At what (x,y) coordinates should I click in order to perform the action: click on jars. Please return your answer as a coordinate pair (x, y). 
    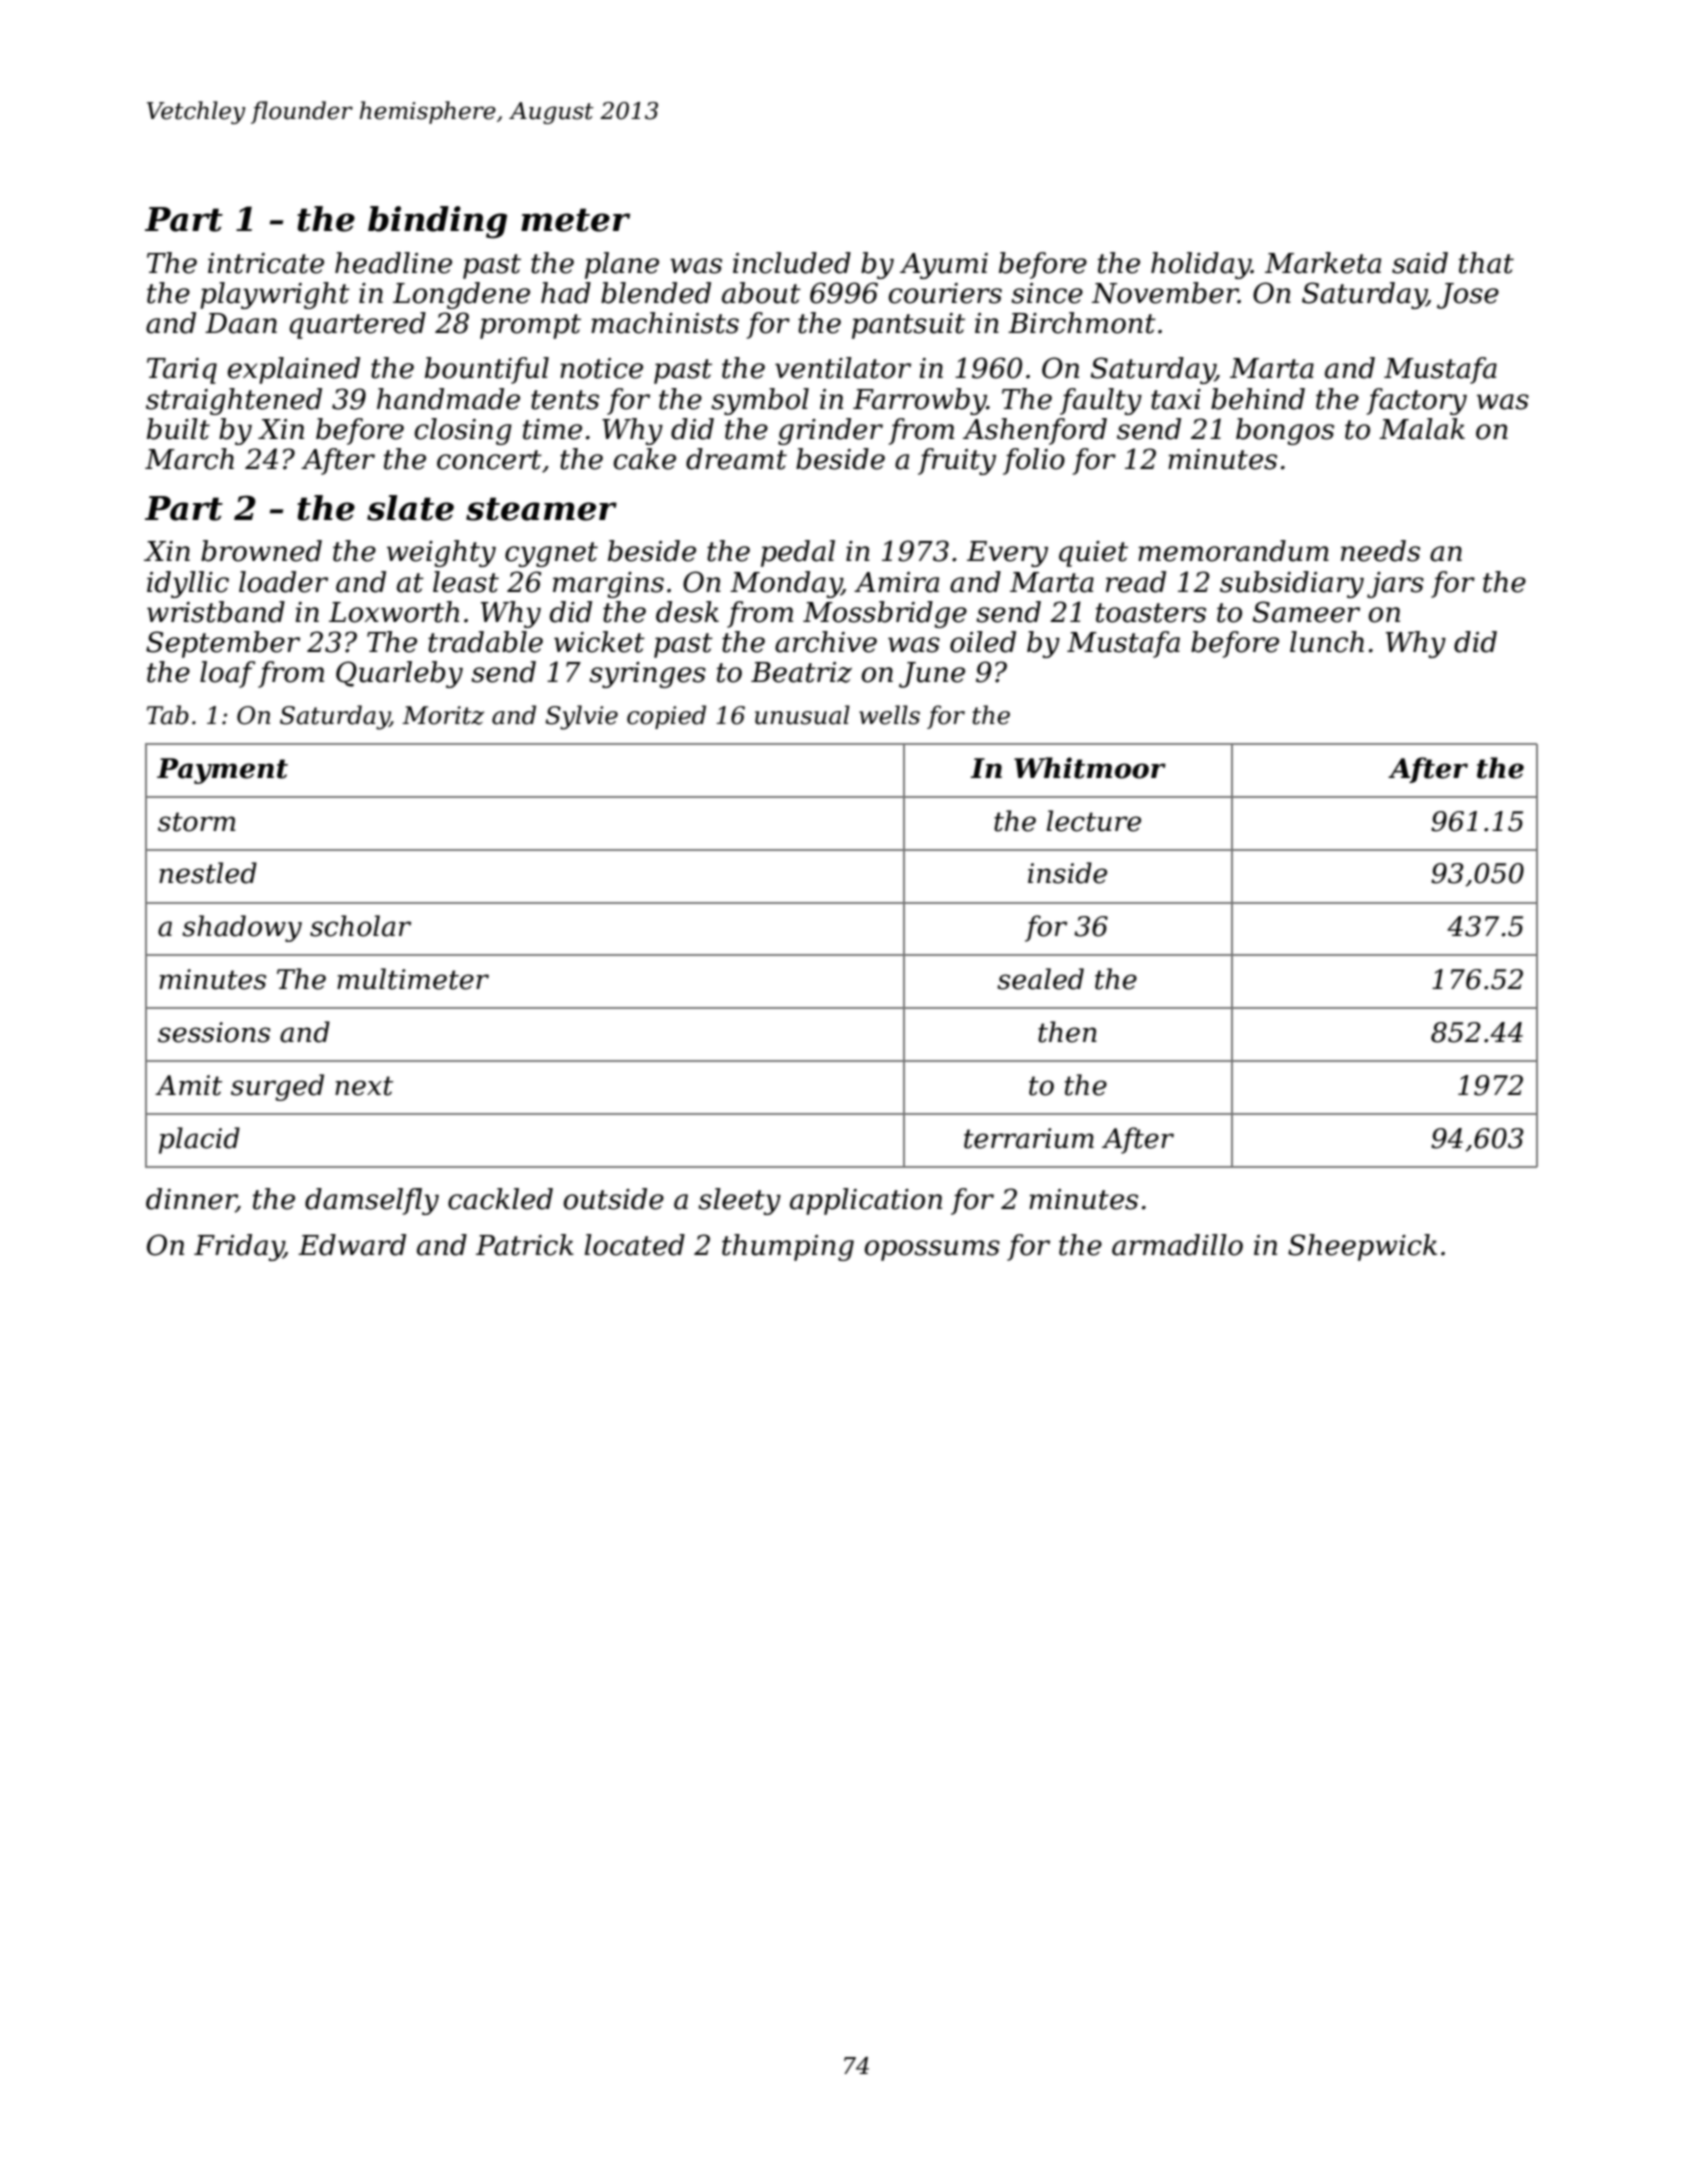
    Looking at the image, I should click on (1395, 585).
